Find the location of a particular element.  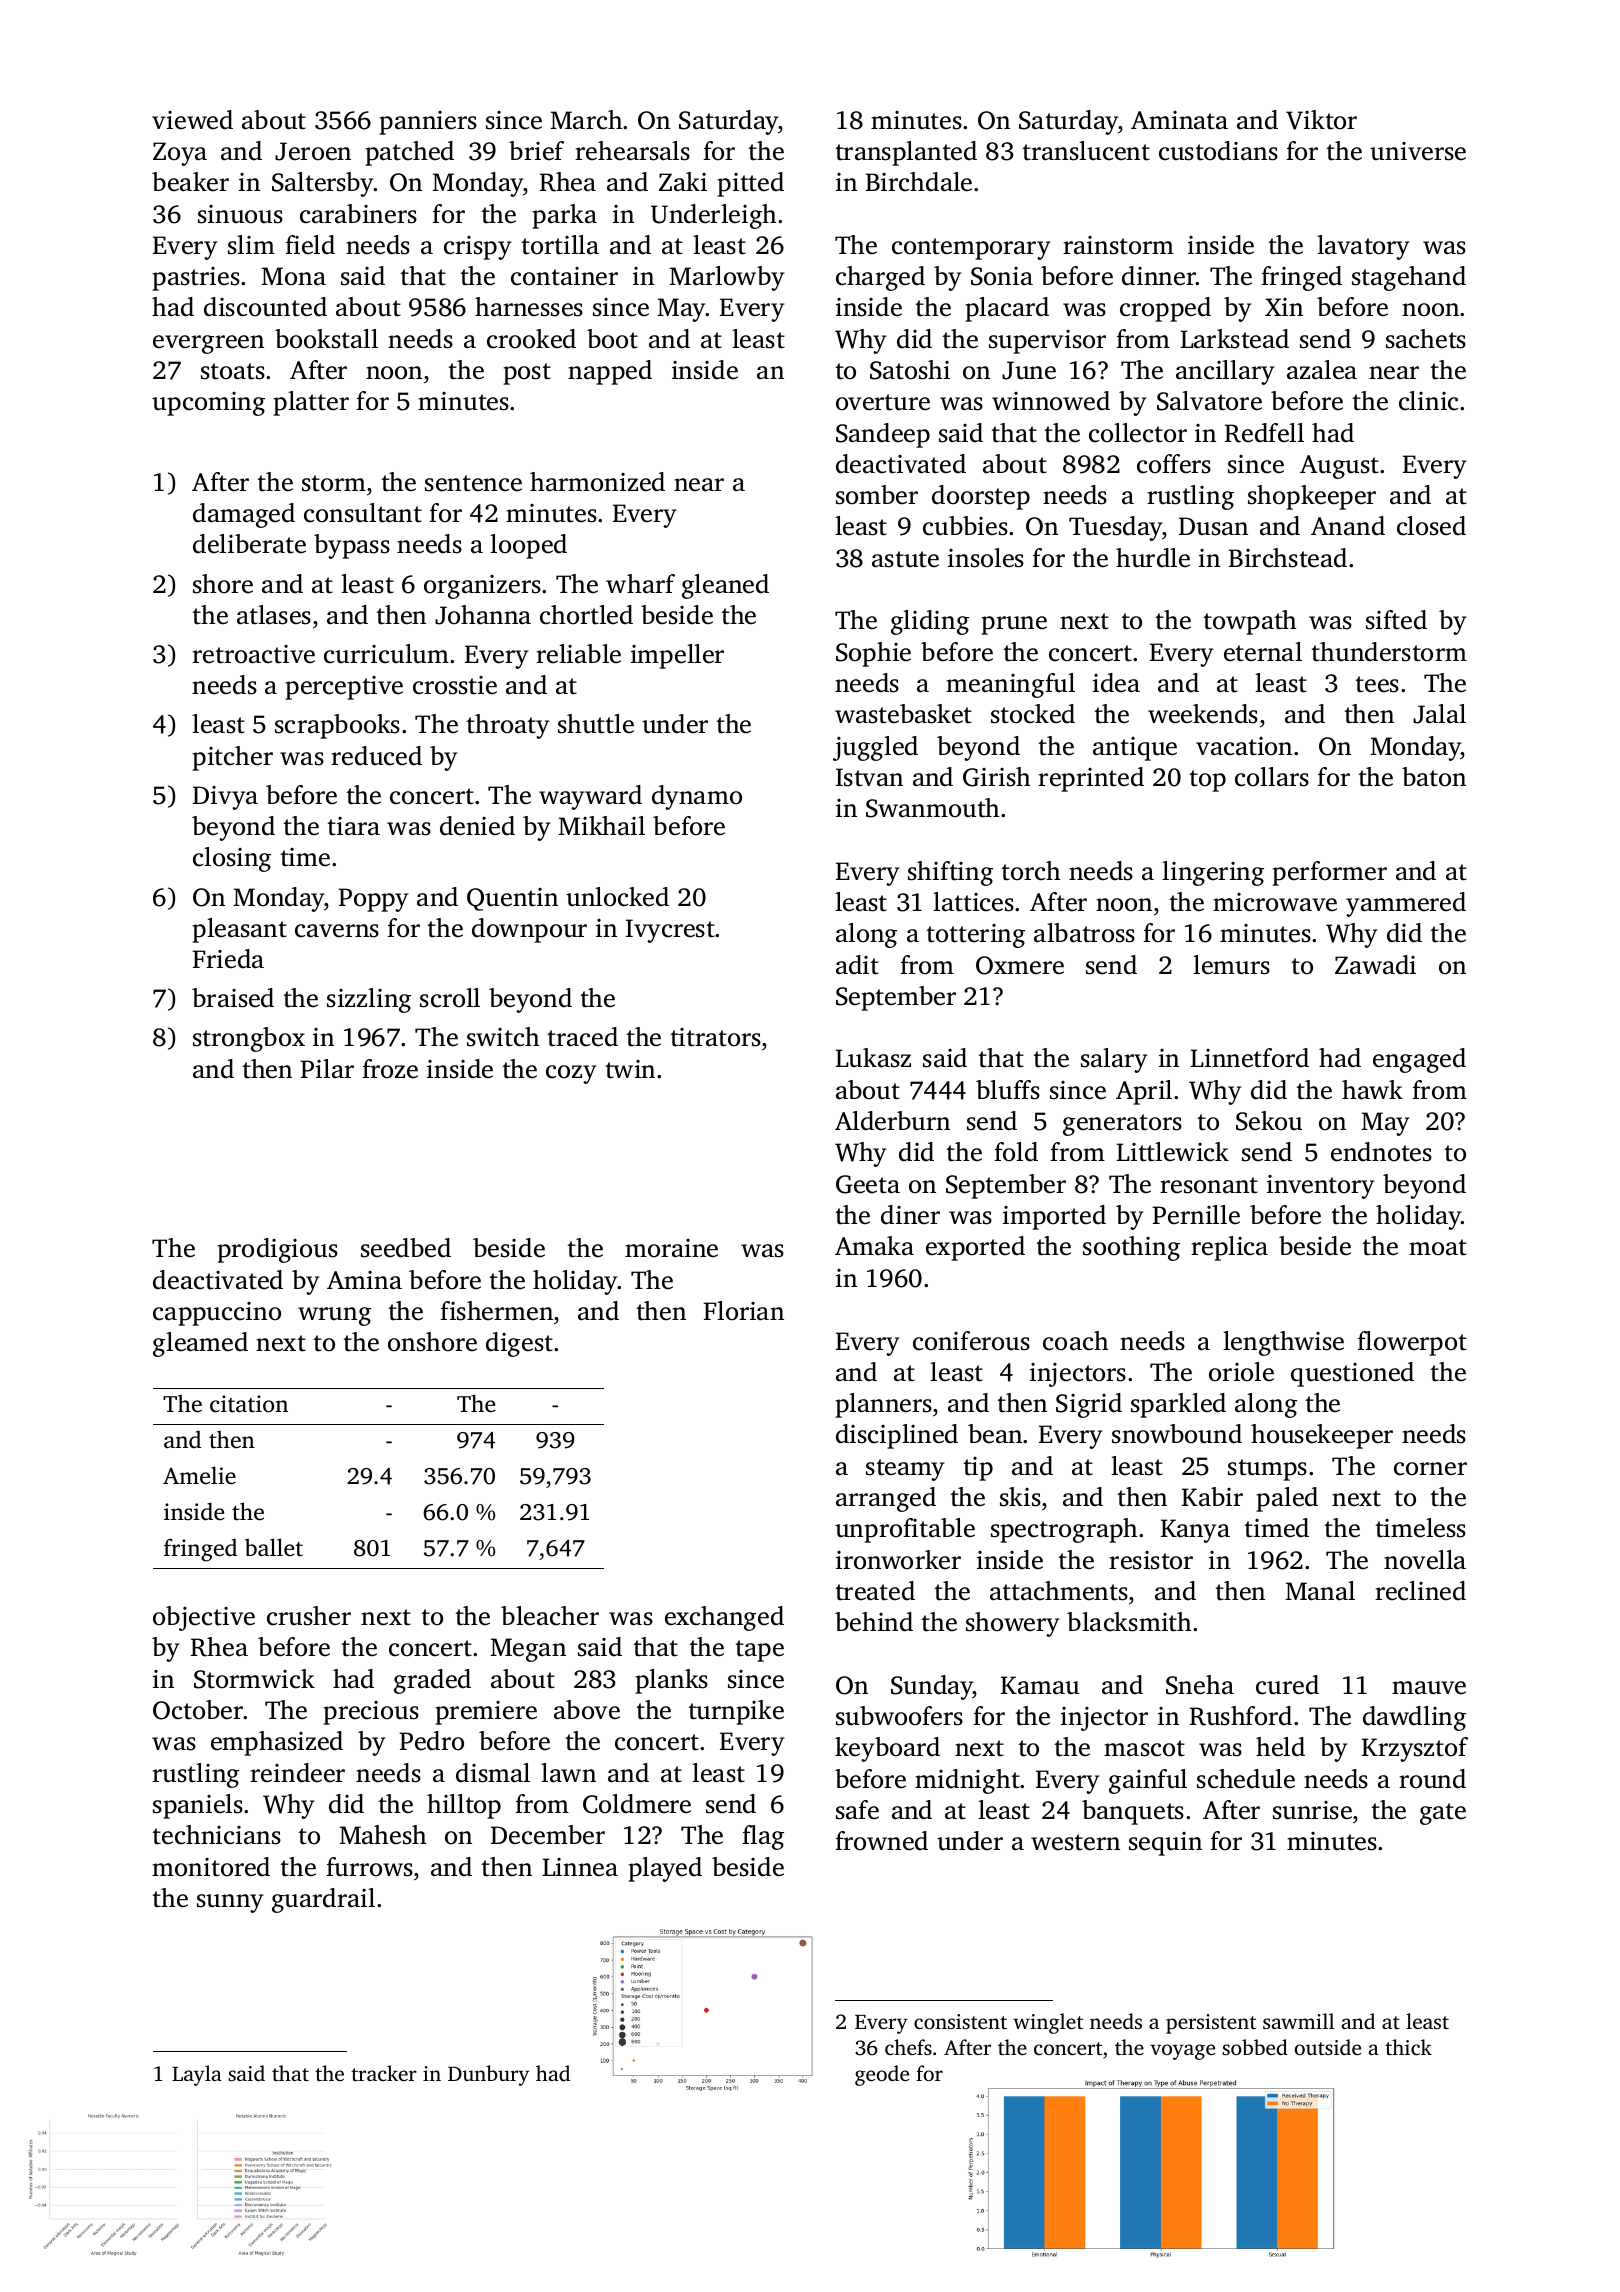

upcoming is located at coordinates (208, 404).
